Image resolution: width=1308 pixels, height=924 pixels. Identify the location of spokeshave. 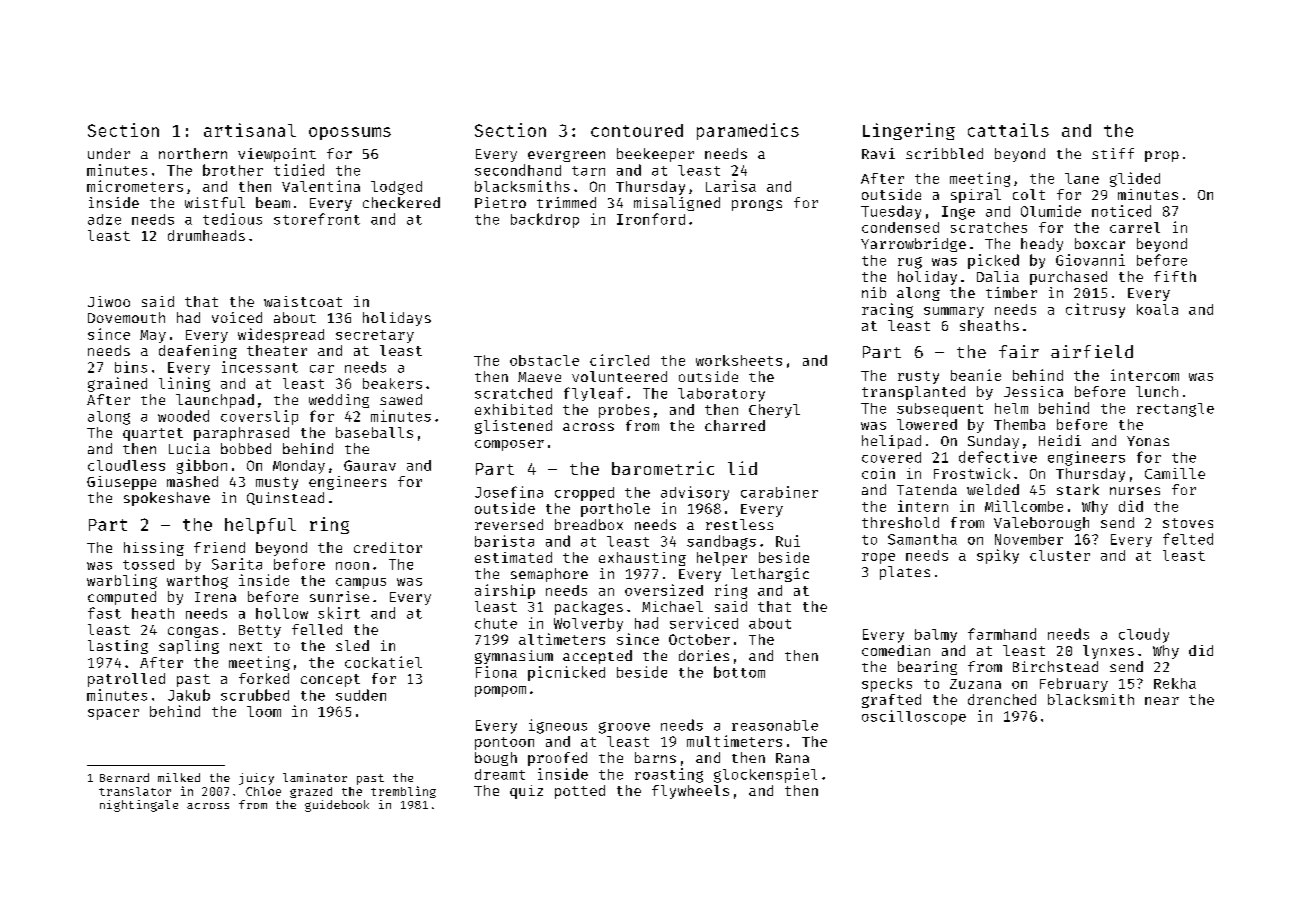
(167, 499).
